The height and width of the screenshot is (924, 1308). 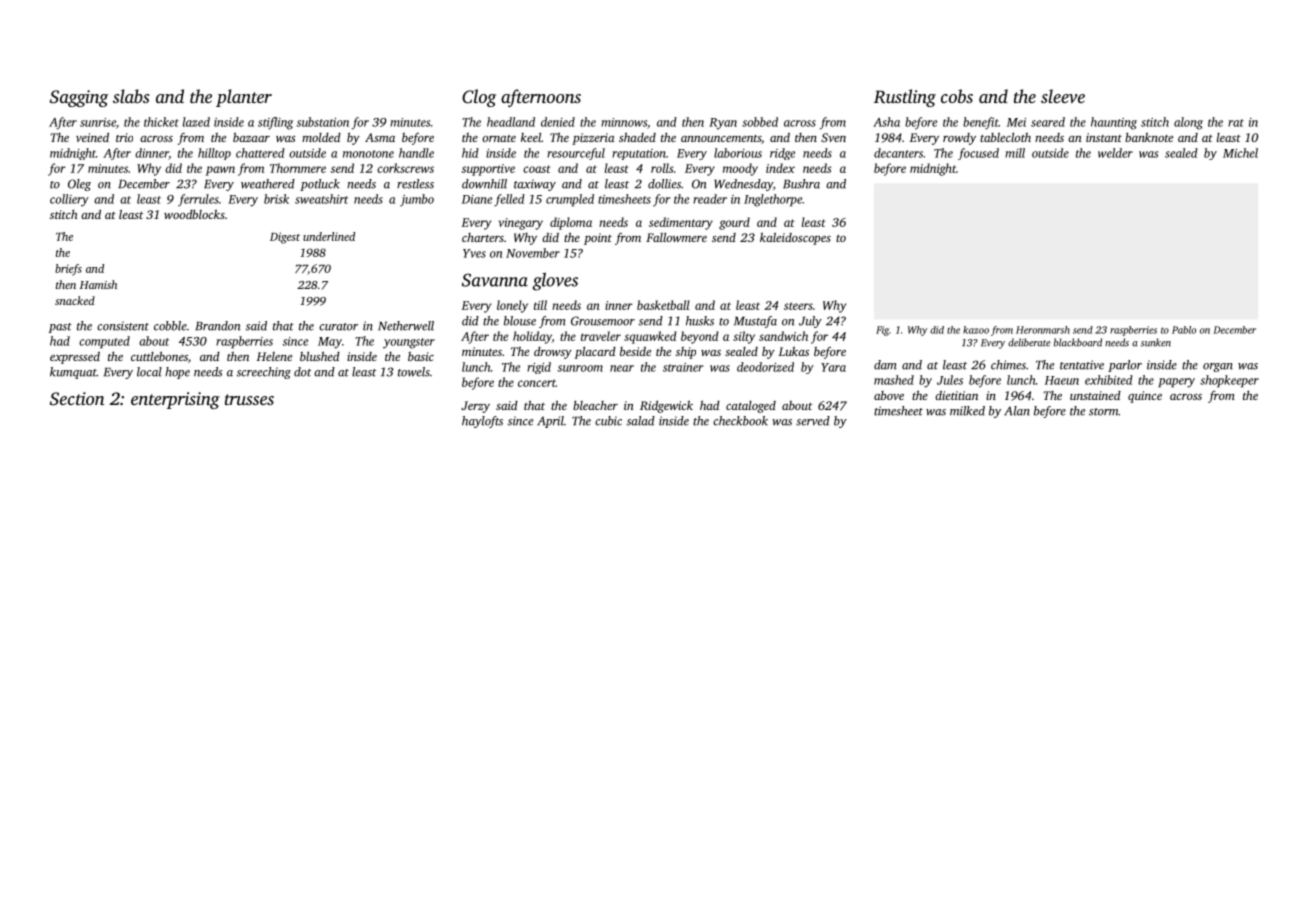 I want to click on Rustling, so click(x=905, y=98).
